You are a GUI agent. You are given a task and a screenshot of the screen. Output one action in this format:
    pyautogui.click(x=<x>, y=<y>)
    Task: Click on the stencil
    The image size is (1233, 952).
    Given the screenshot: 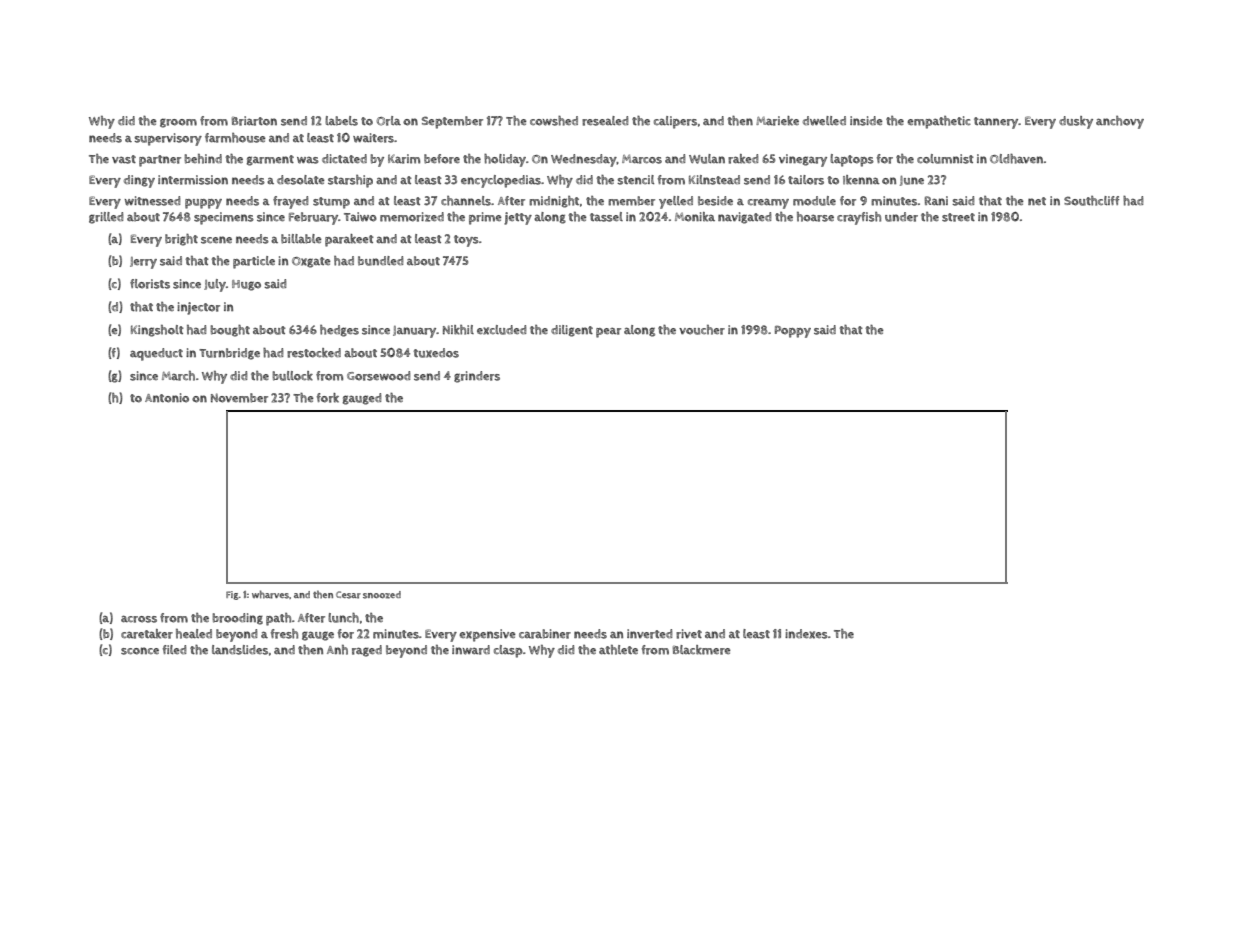 What is the action you would take?
    pyautogui.click(x=635, y=180)
